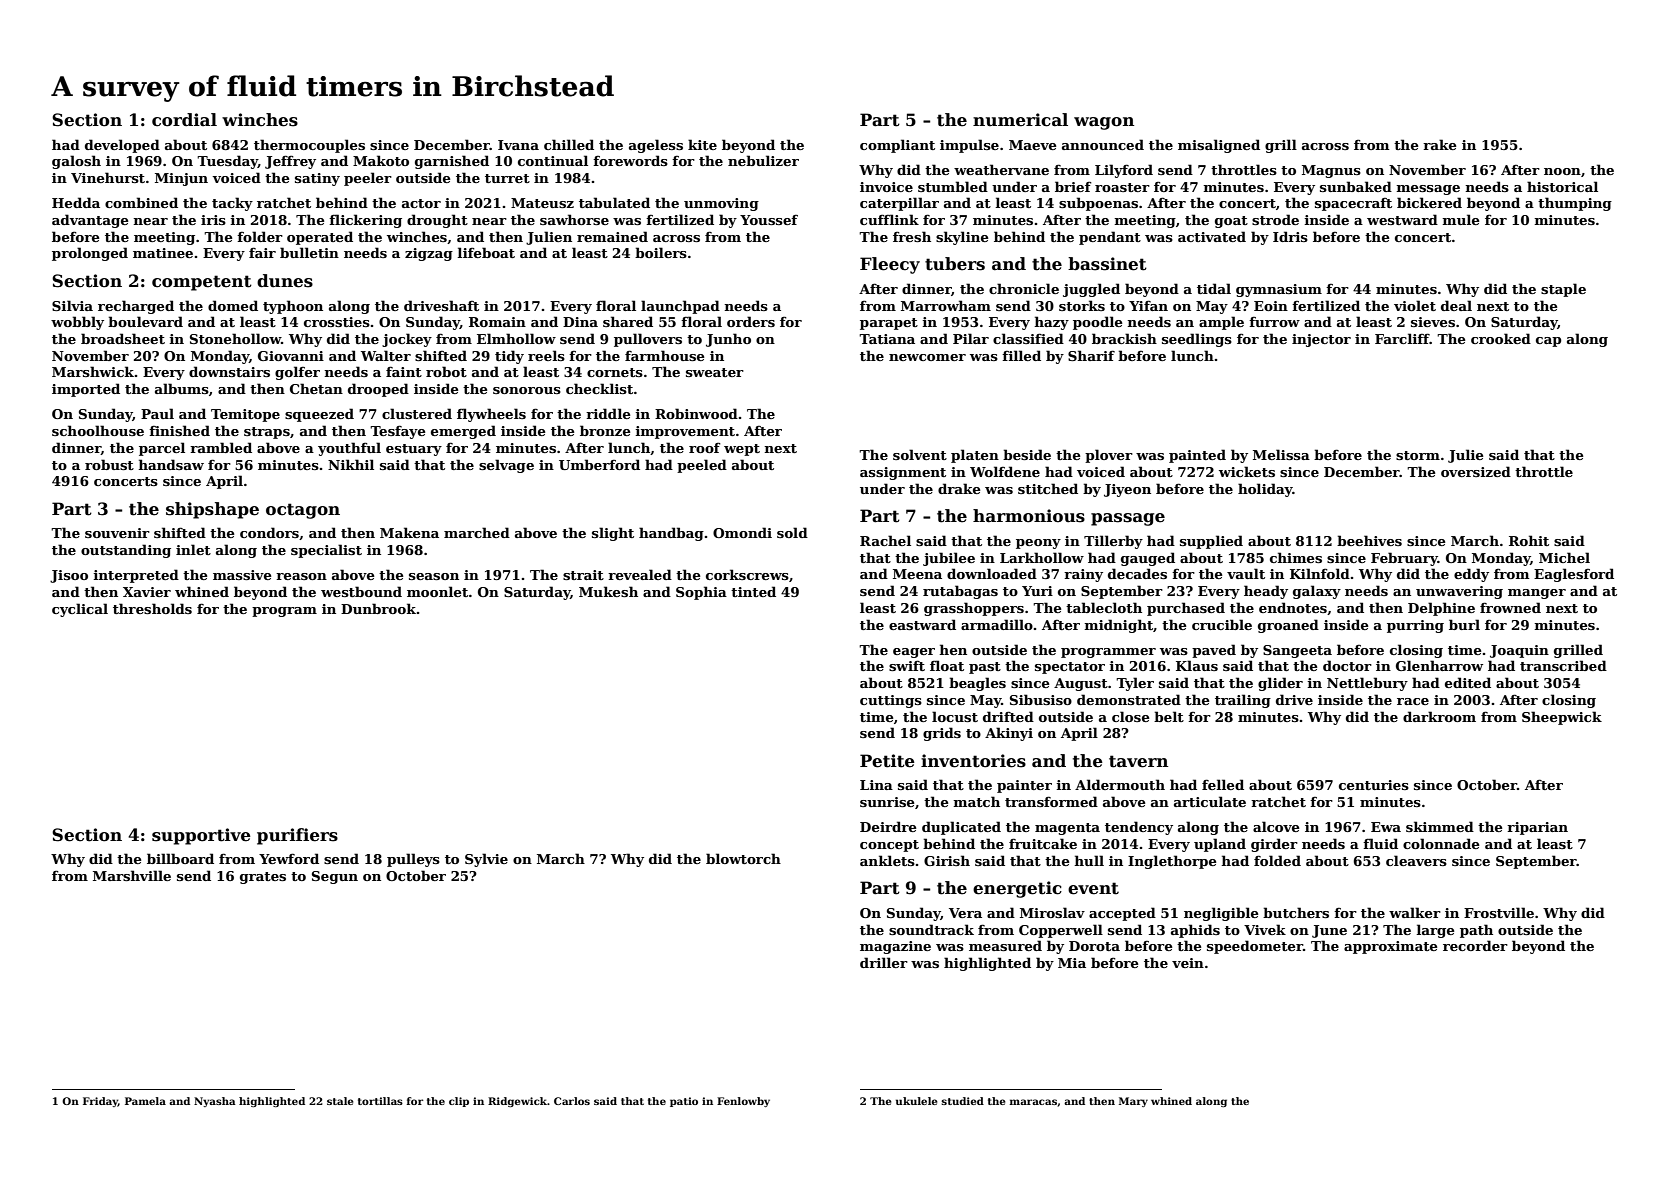  What do you see at coordinates (1548, 342) in the screenshot?
I see `cap` at bounding box center [1548, 342].
